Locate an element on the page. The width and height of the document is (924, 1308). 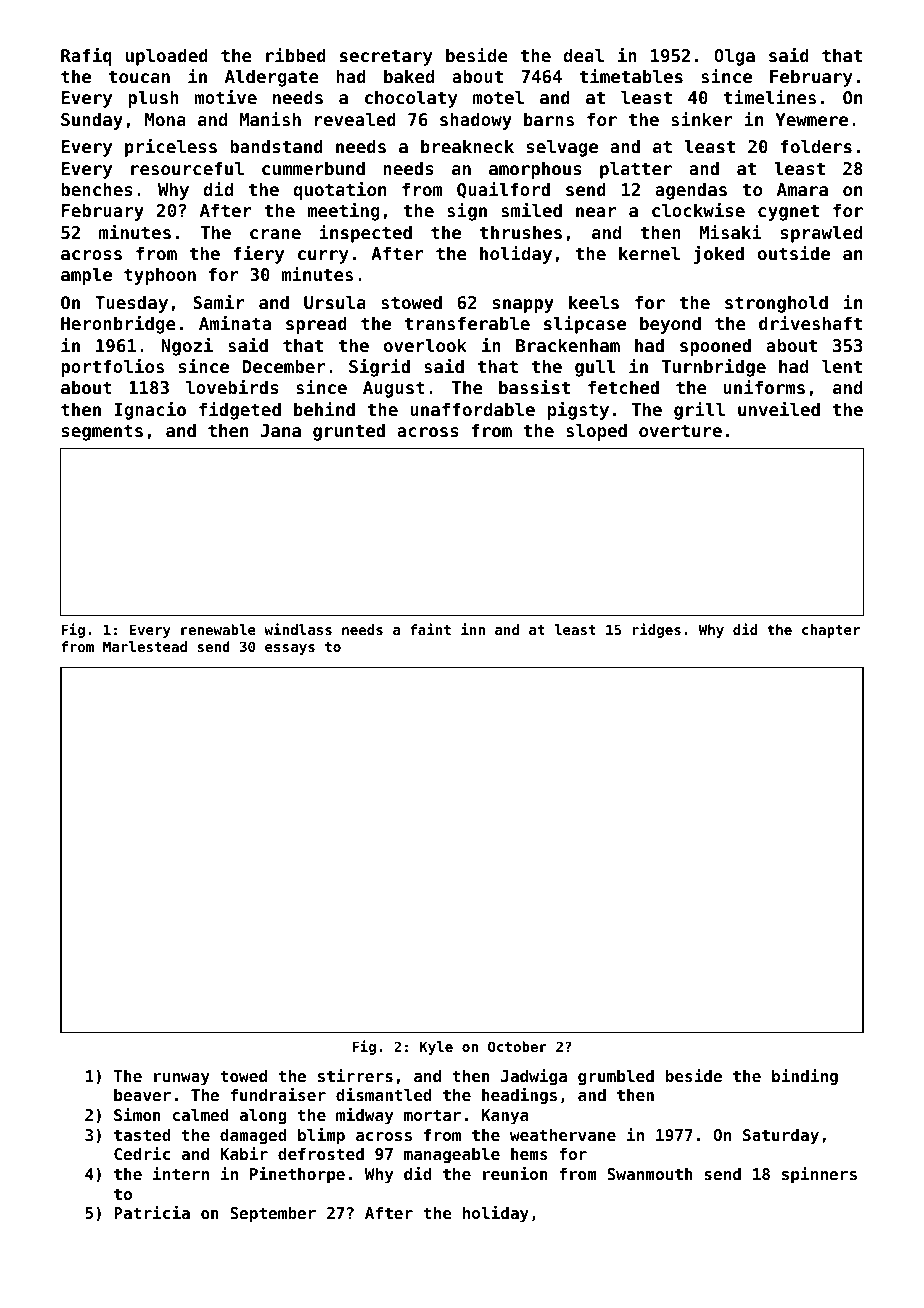
runway is located at coordinates (182, 1079).
